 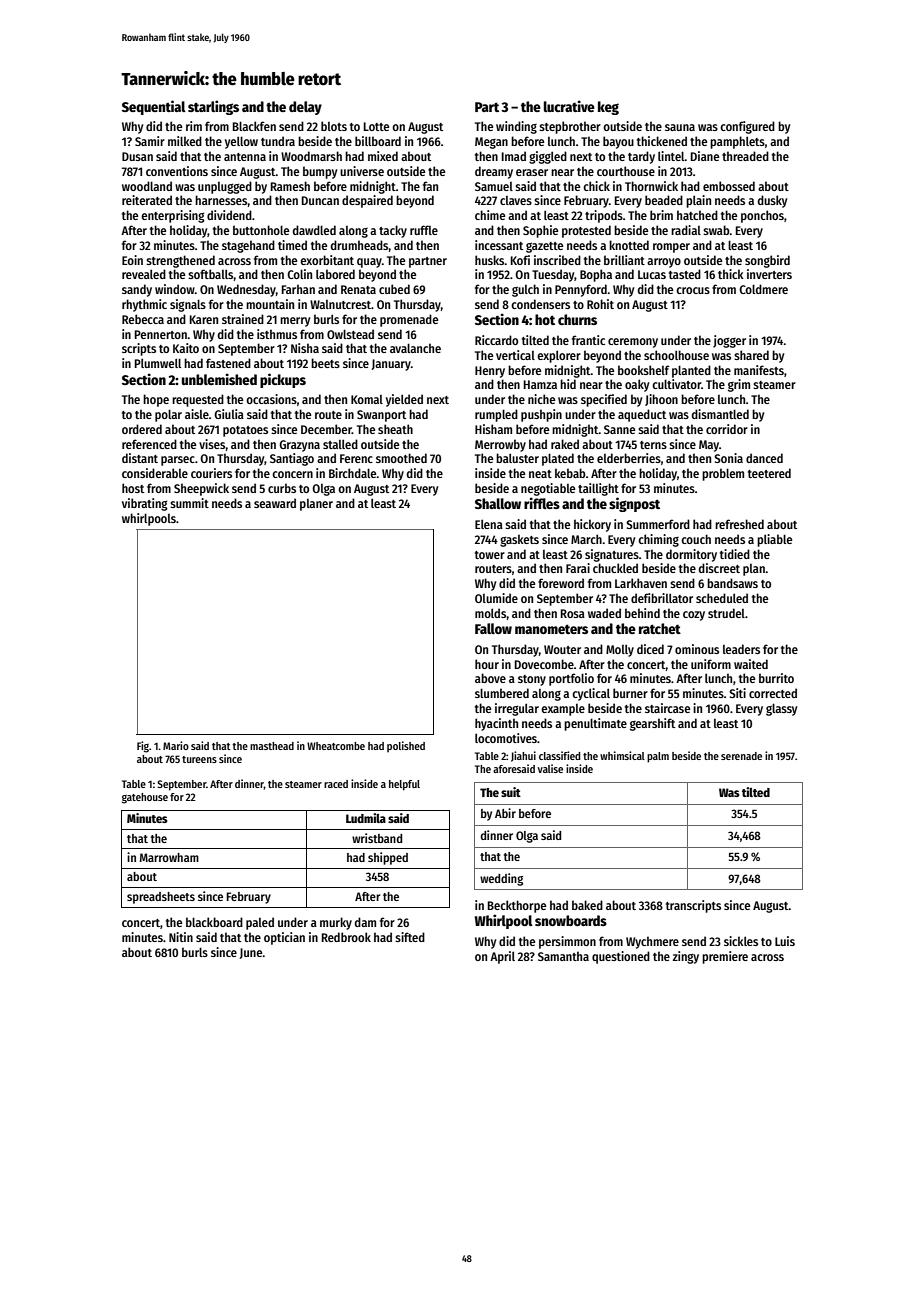 I want to click on strained, so click(x=243, y=319).
